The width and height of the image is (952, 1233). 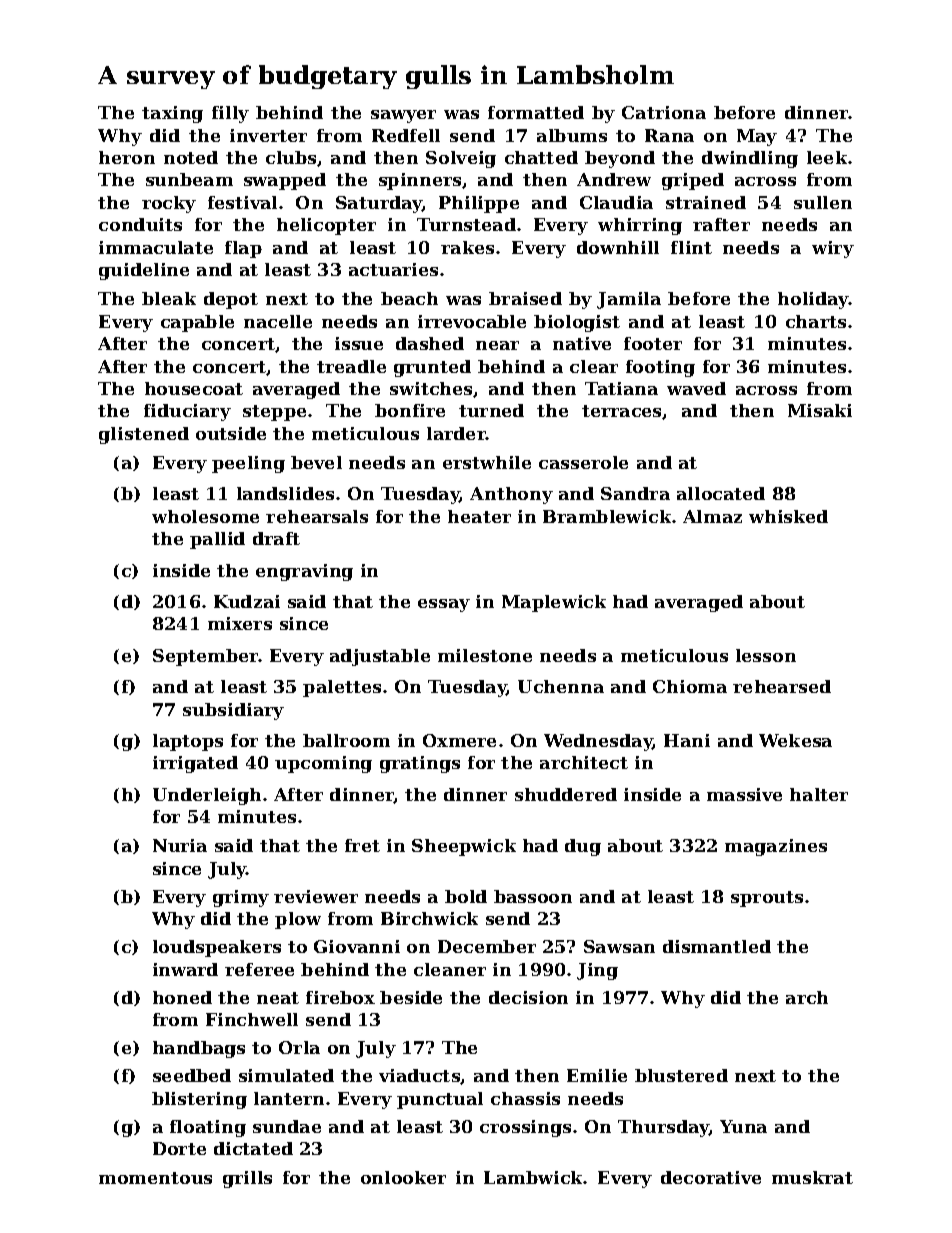 What do you see at coordinates (479, 516) in the image?
I see `heater` at bounding box center [479, 516].
